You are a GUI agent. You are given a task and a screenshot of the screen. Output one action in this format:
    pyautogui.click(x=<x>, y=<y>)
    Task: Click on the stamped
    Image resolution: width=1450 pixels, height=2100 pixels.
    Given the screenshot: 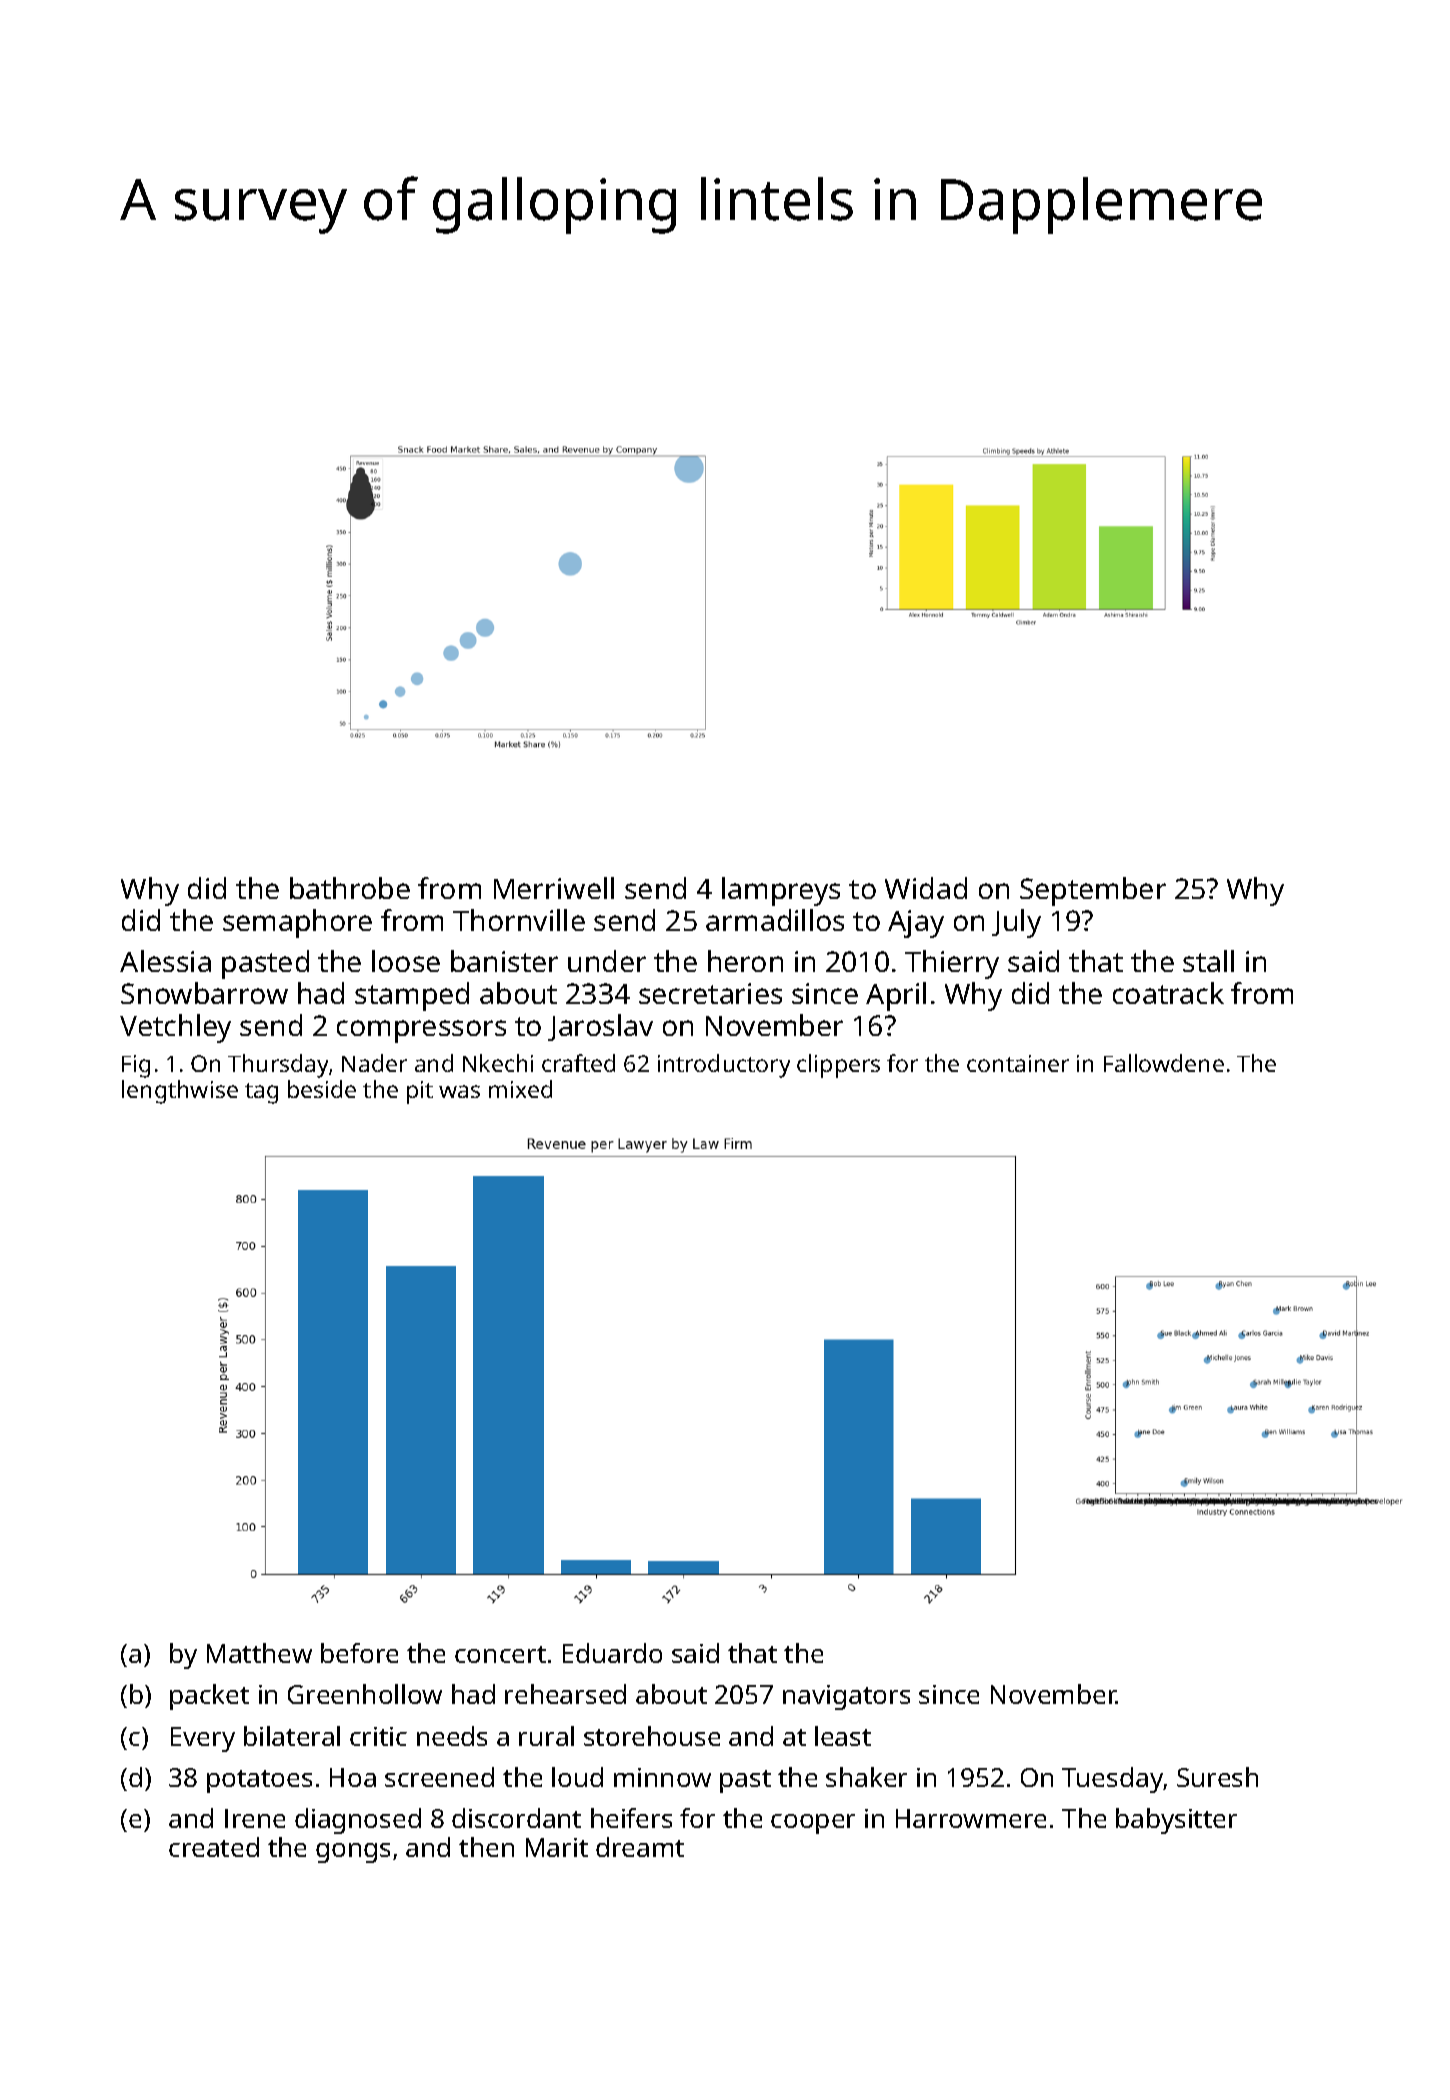 What is the action you would take?
    pyautogui.click(x=412, y=996)
